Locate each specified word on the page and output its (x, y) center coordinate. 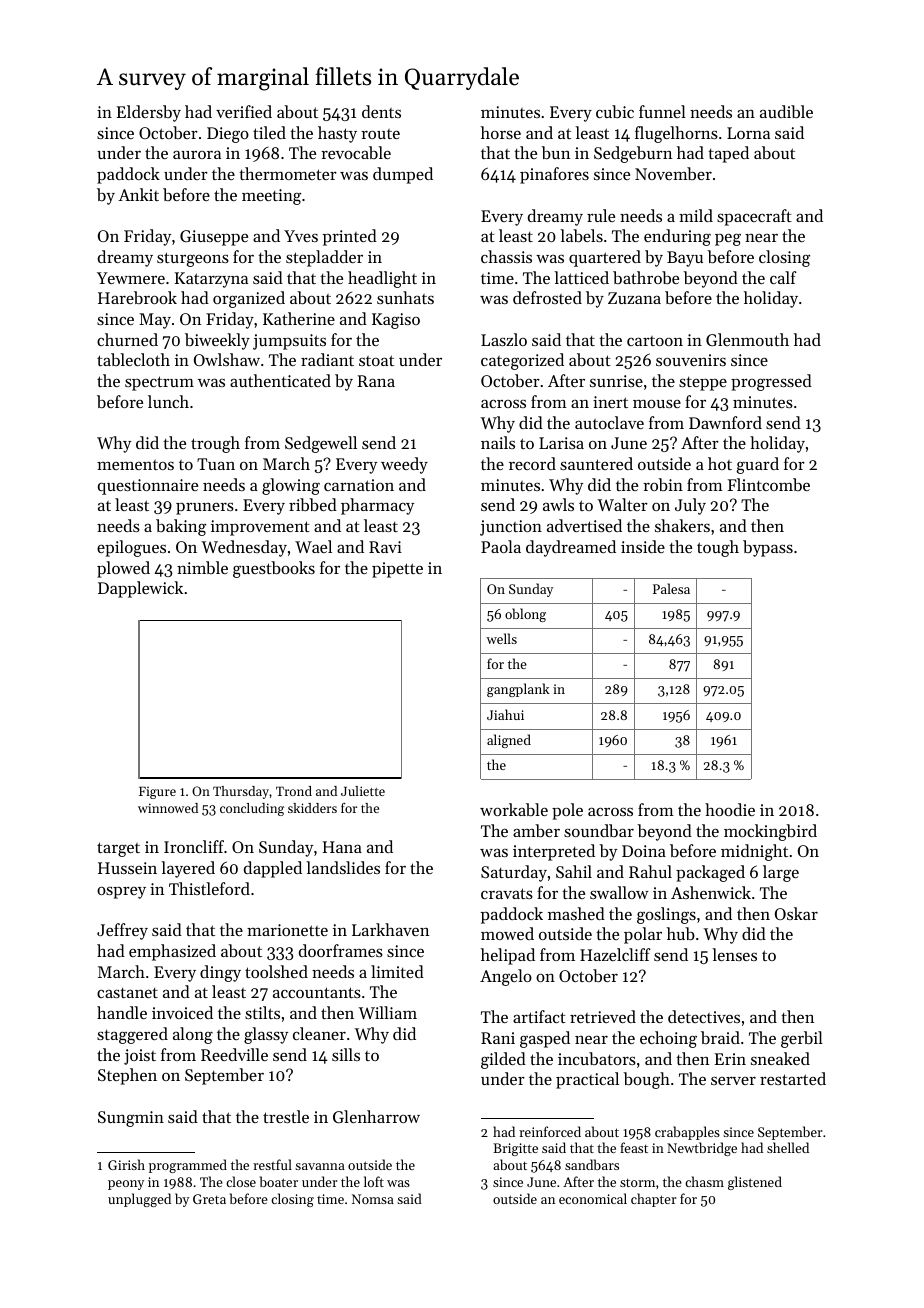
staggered (132, 1035)
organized (249, 299)
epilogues (131, 548)
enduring (677, 237)
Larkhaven (390, 929)
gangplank (518, 690)
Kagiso (396, 321)
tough (718, 548)
